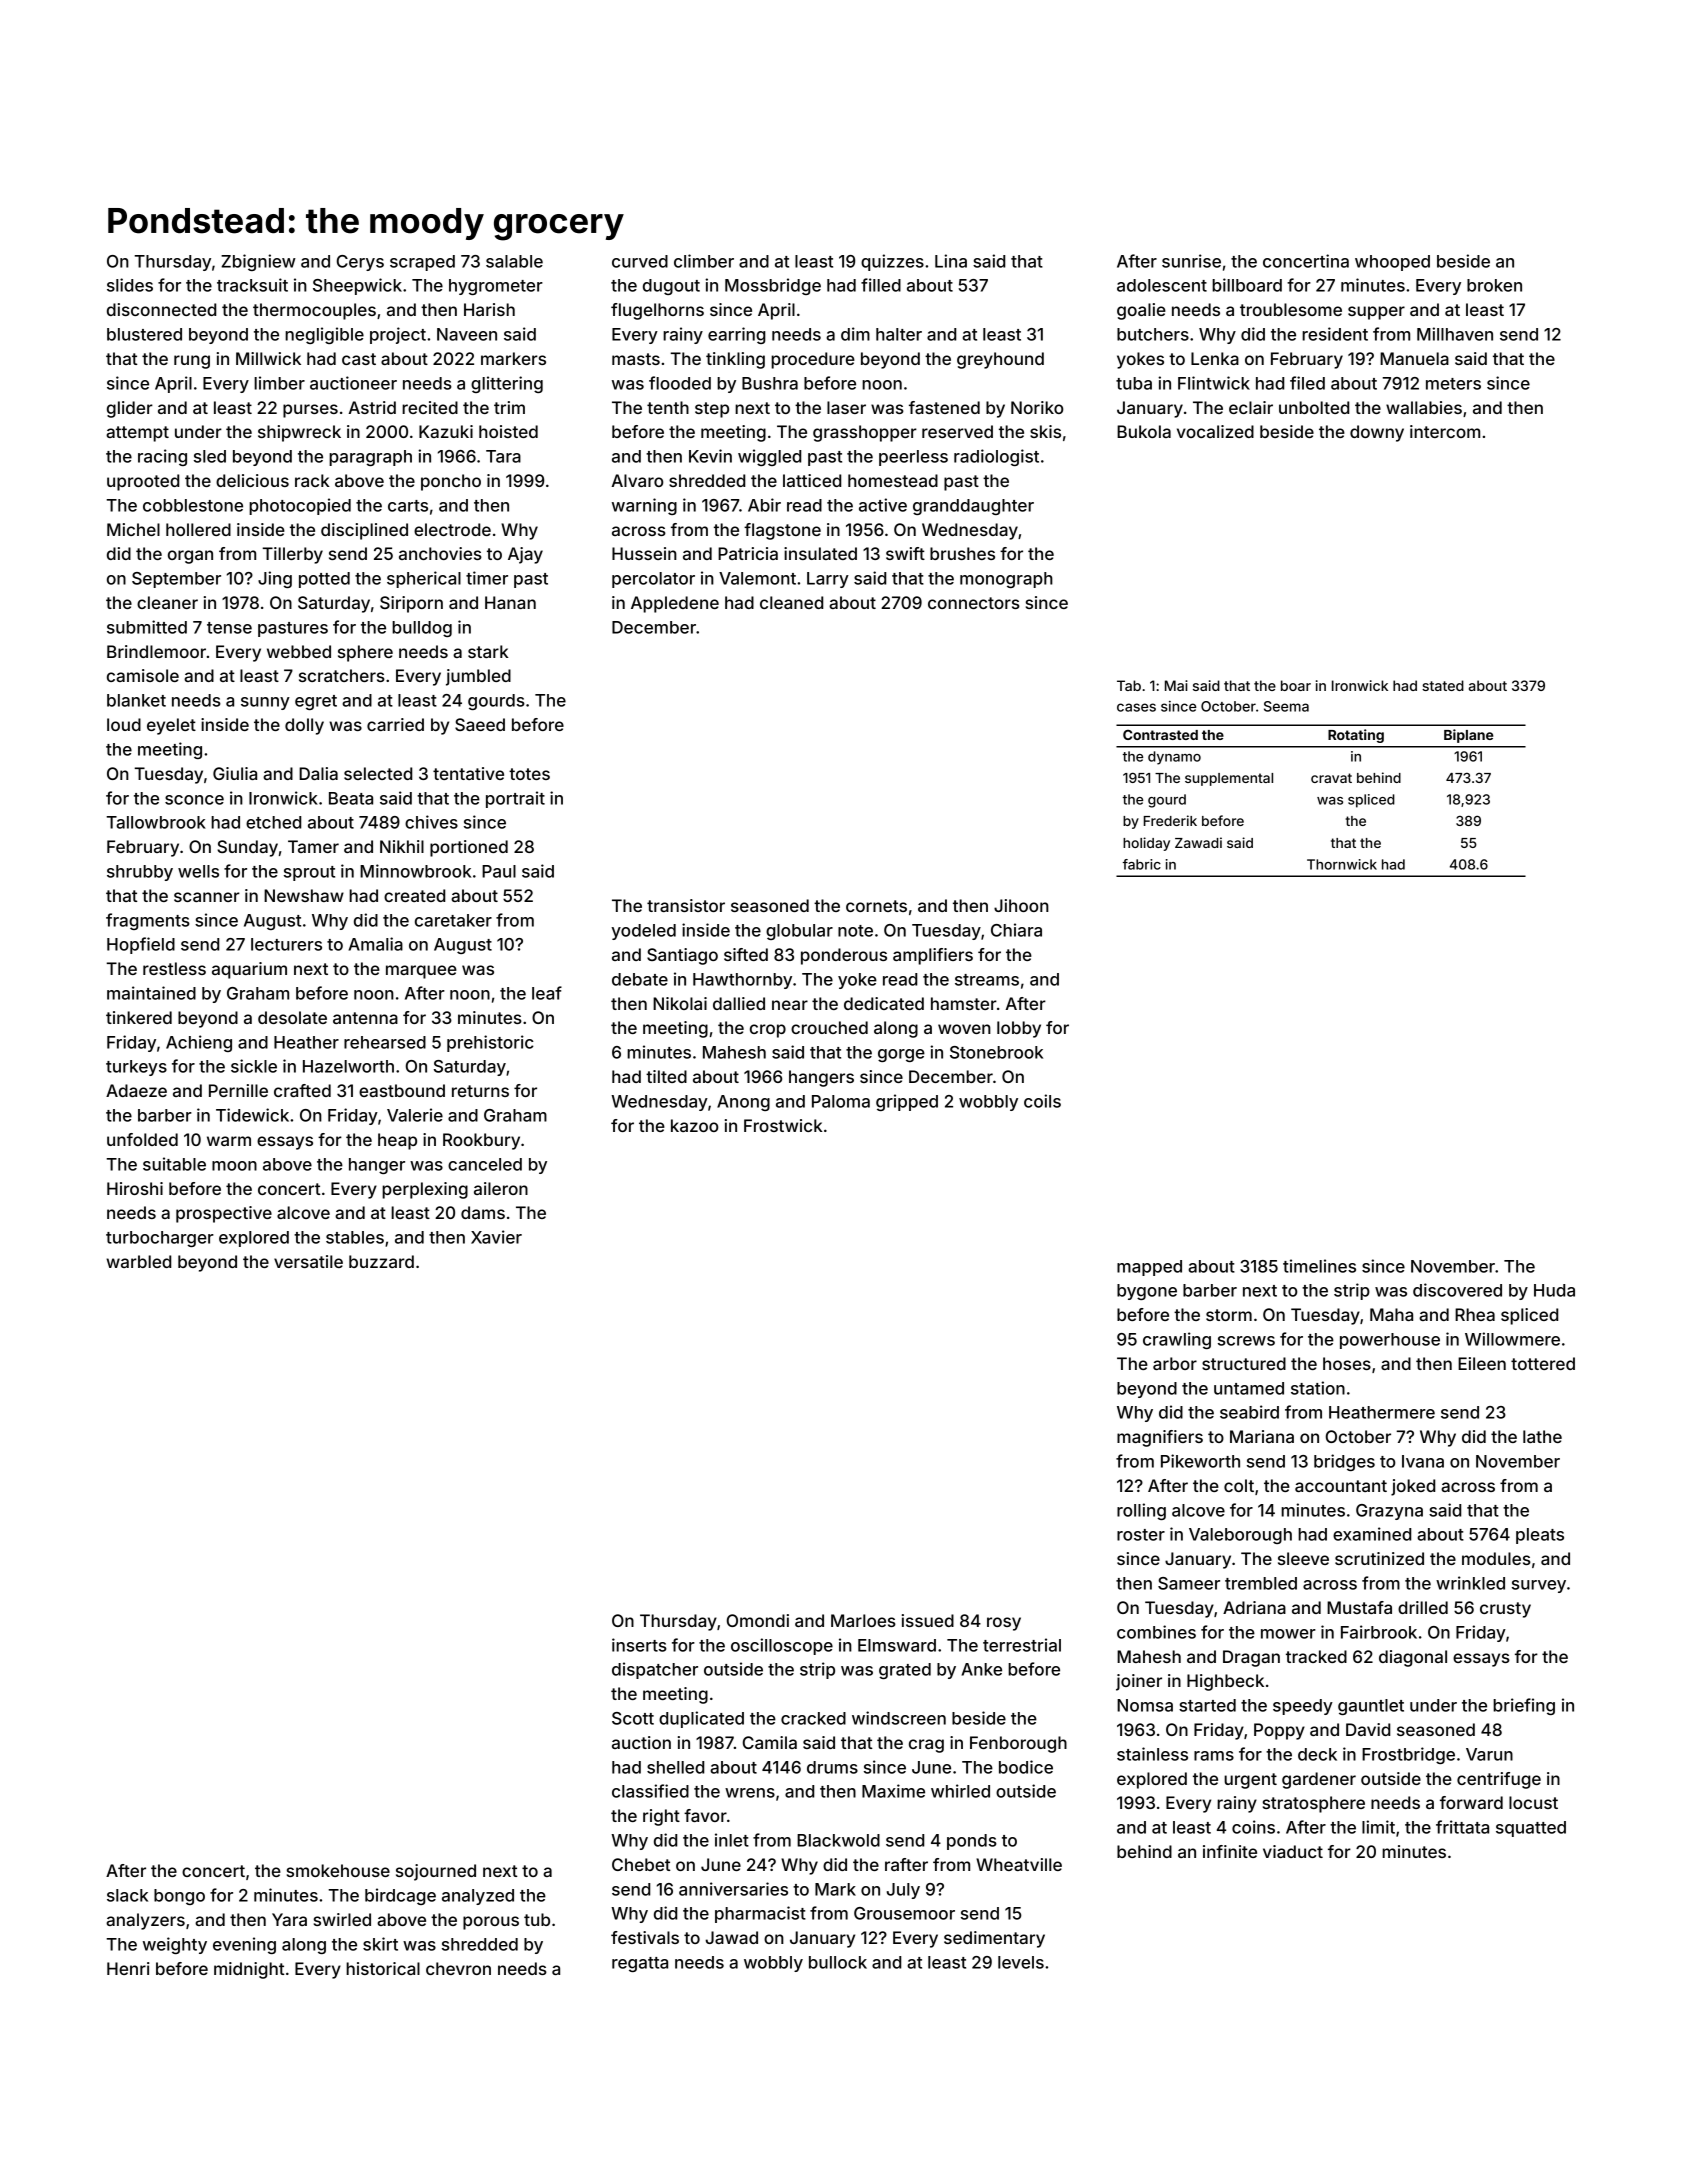 Image resolution: width=1683 pixels, height=2178 pixels. Describe the element at coordinates (529, 774) in the image. I see `totes` at that location.
